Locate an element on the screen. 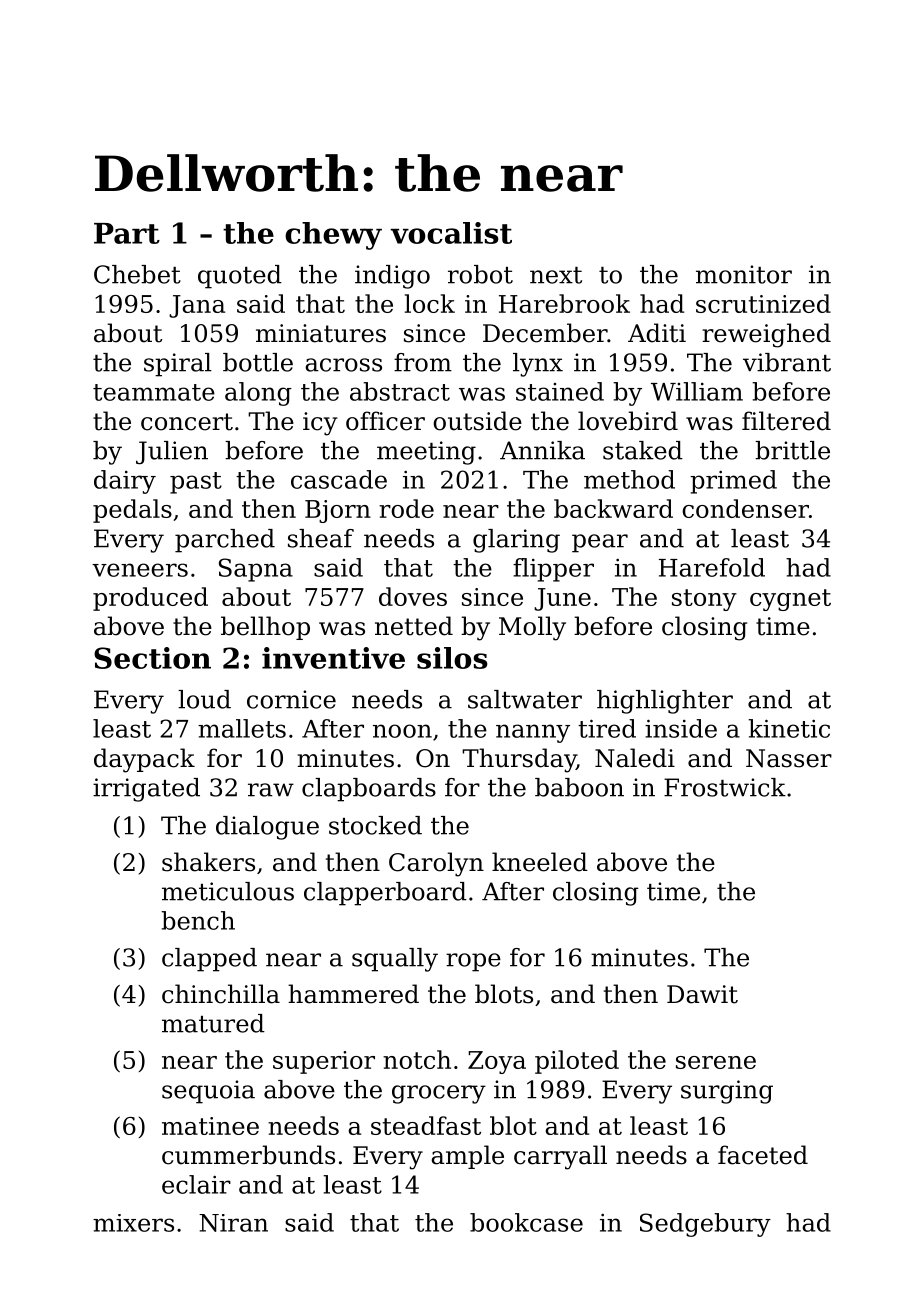 This screenshot has height=1311, width=924. Section is located at coordinates (152, 658).
